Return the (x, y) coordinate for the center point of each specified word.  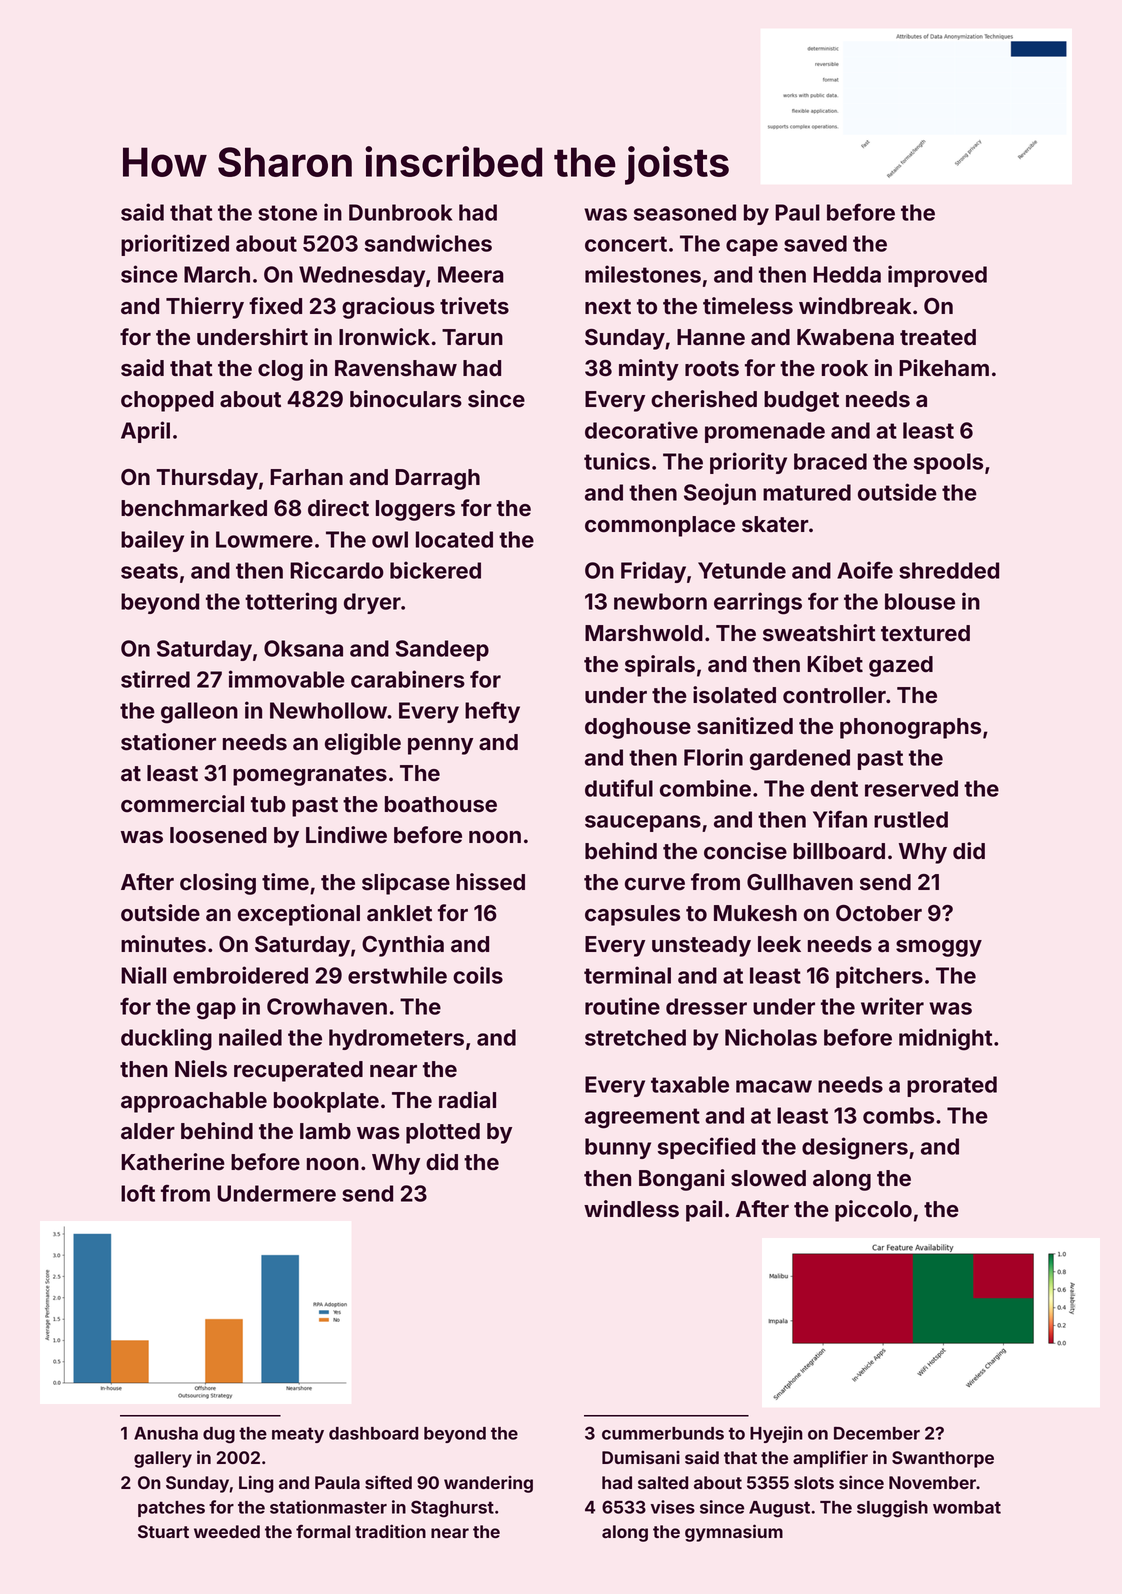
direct (338, 508)
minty (649, 370)
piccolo (873, 1211)
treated (938, 337)
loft (138, 1193)
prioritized (175, 245)
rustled (911, 819)
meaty (298, 1435)
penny (440, 746)
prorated (952, 1086)
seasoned (685, 212)
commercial (182, 804)
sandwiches (428, 243)
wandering (488, 1484)
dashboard (373, 1433)
